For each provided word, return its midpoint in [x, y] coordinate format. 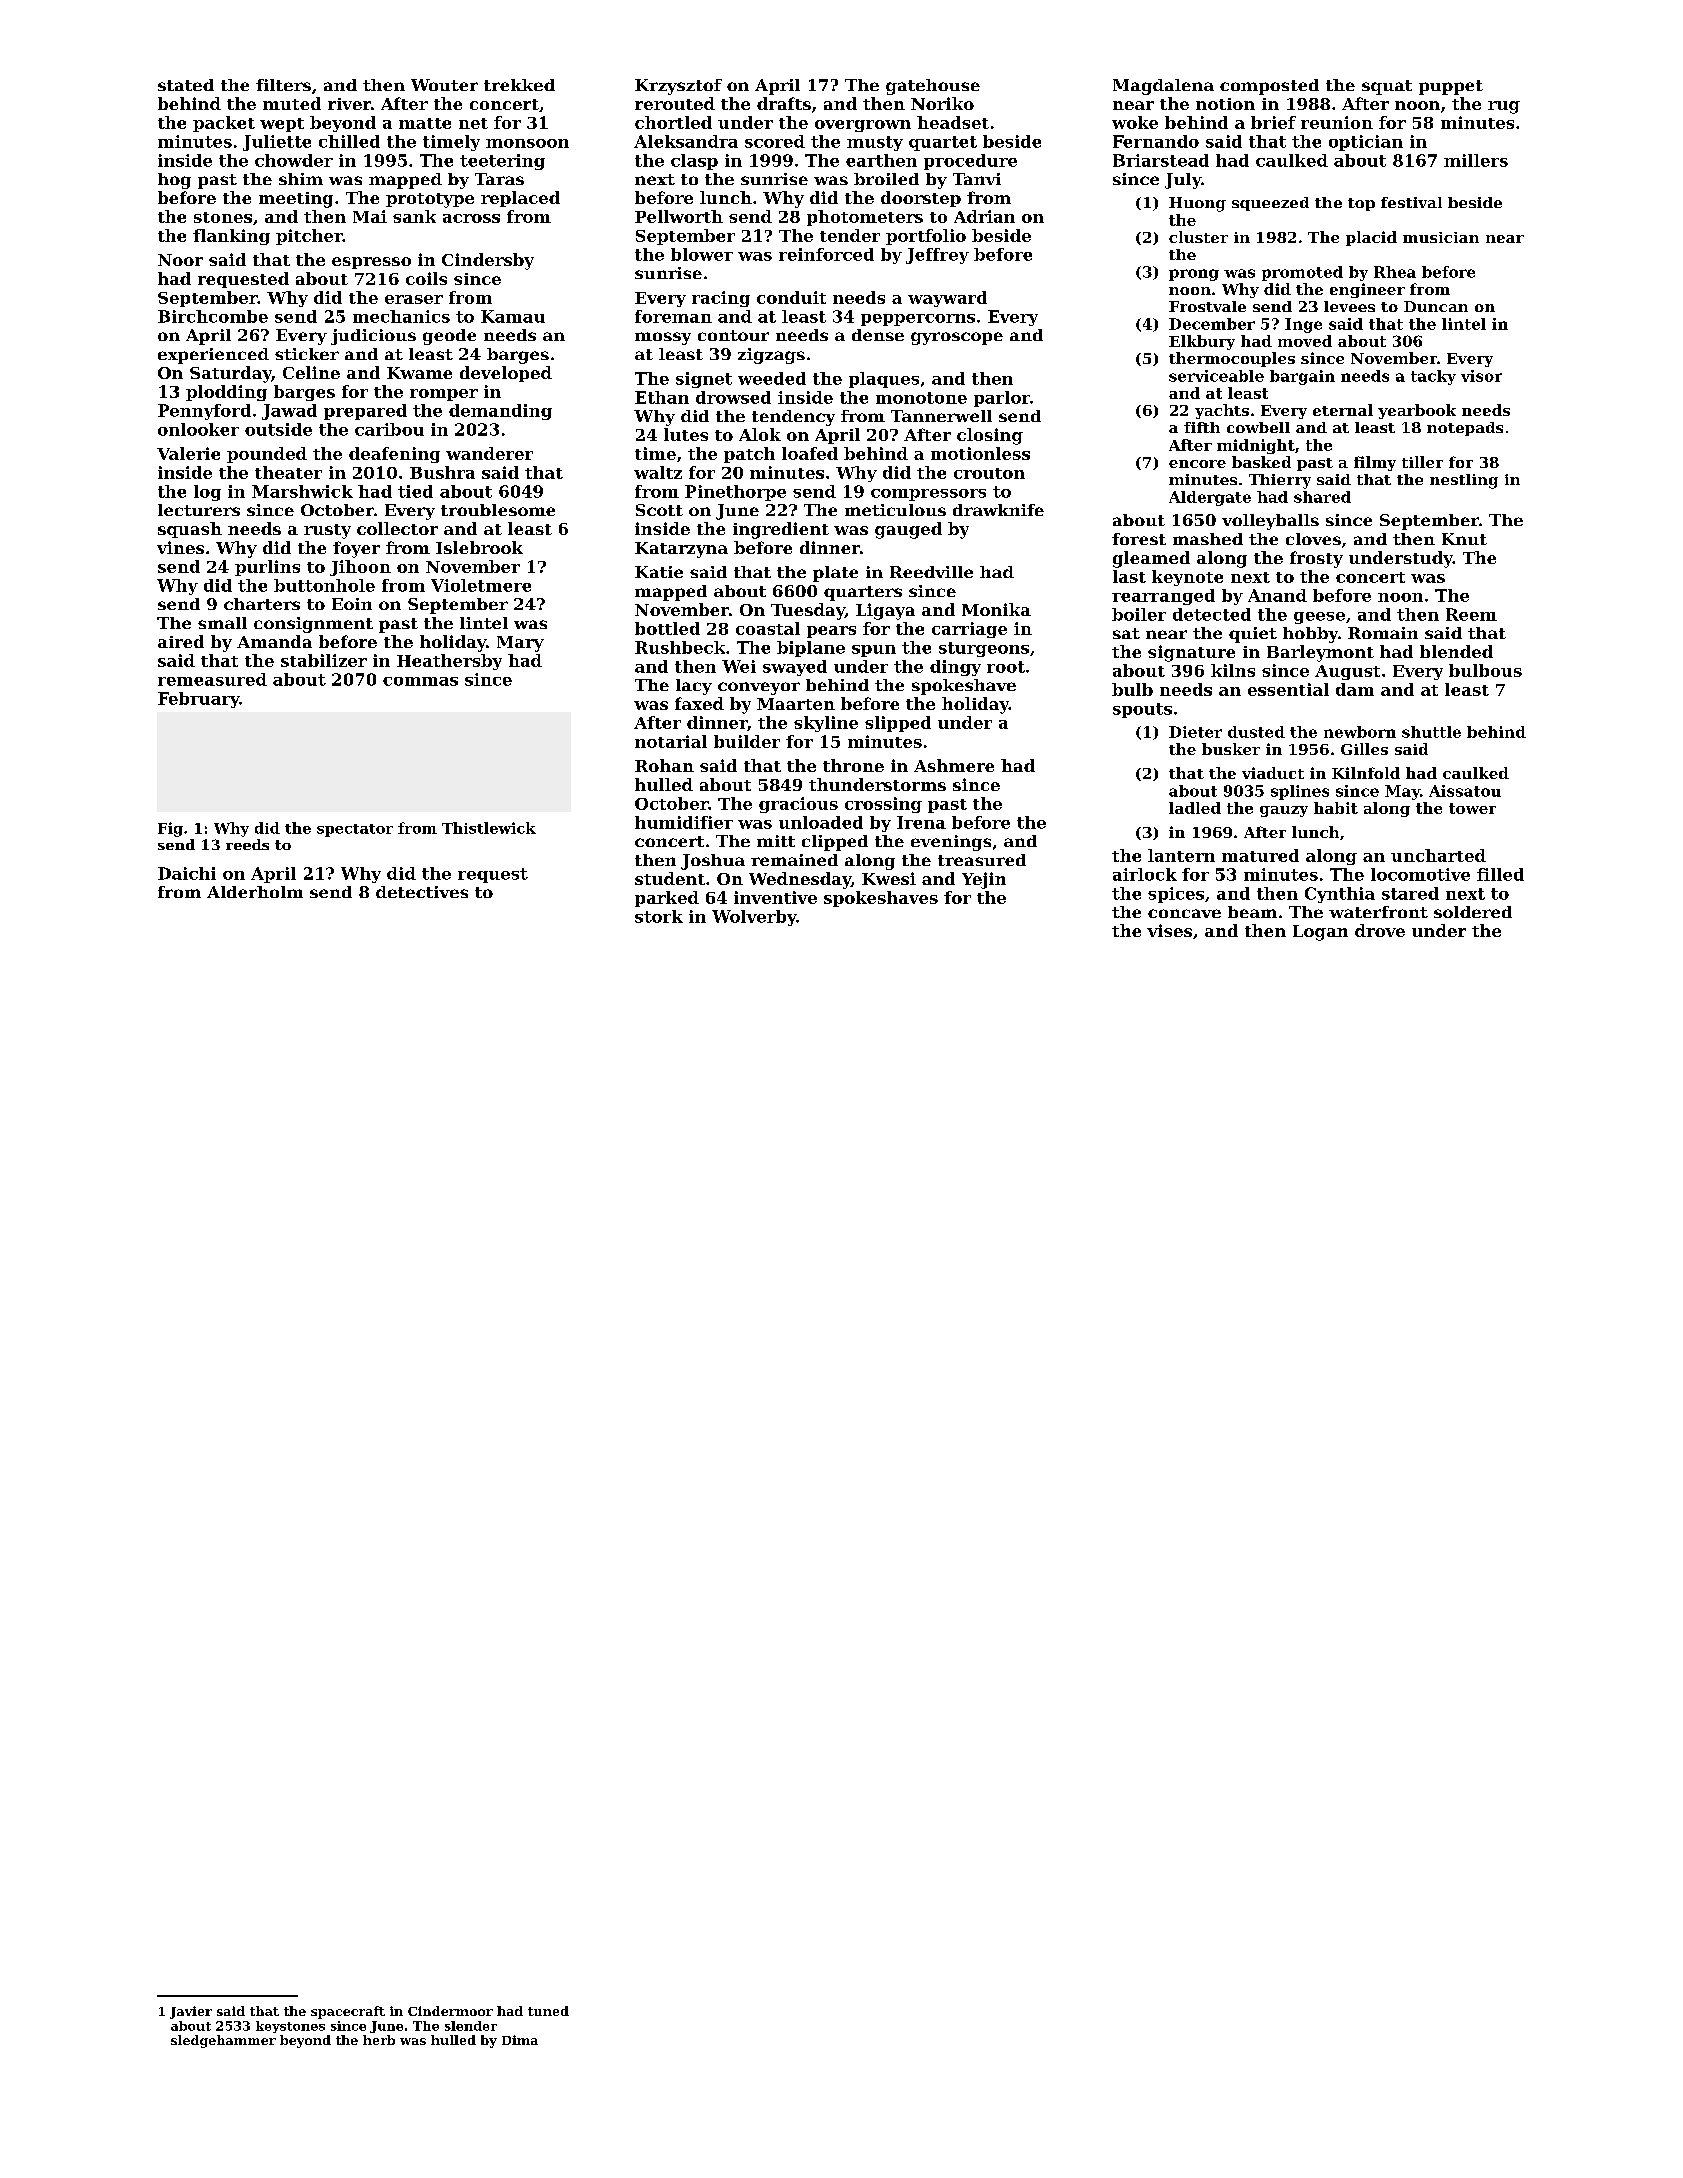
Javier [191, 2012]
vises [1169, 930]
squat [1387, 87]
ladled [1195, 808]
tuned [548, 2011]
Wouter [444, 85]
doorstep [921, 199]
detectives [422, 892]
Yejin [984, 880]
